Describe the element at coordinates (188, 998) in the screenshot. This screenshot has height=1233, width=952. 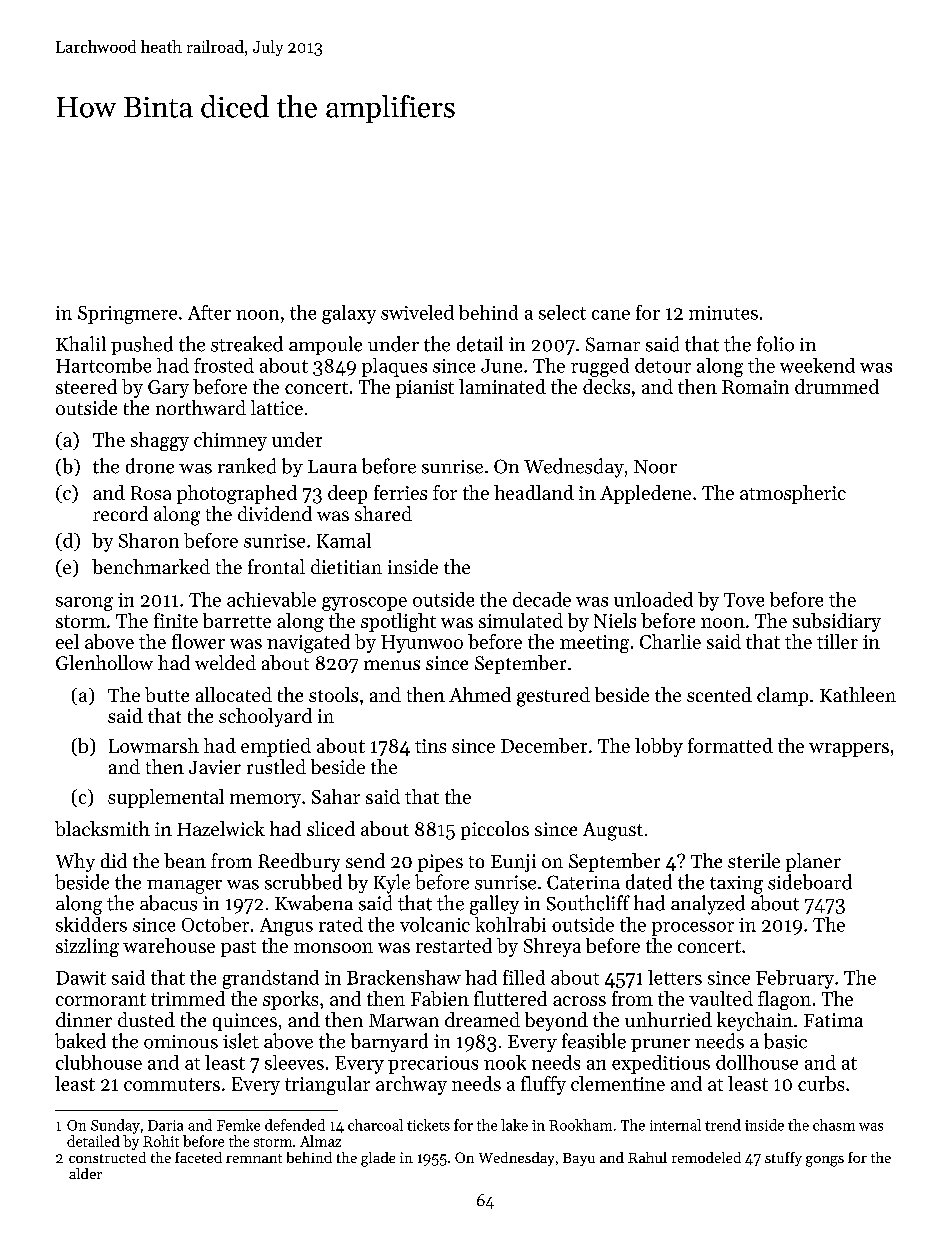
I see `trimmed` at that location.
